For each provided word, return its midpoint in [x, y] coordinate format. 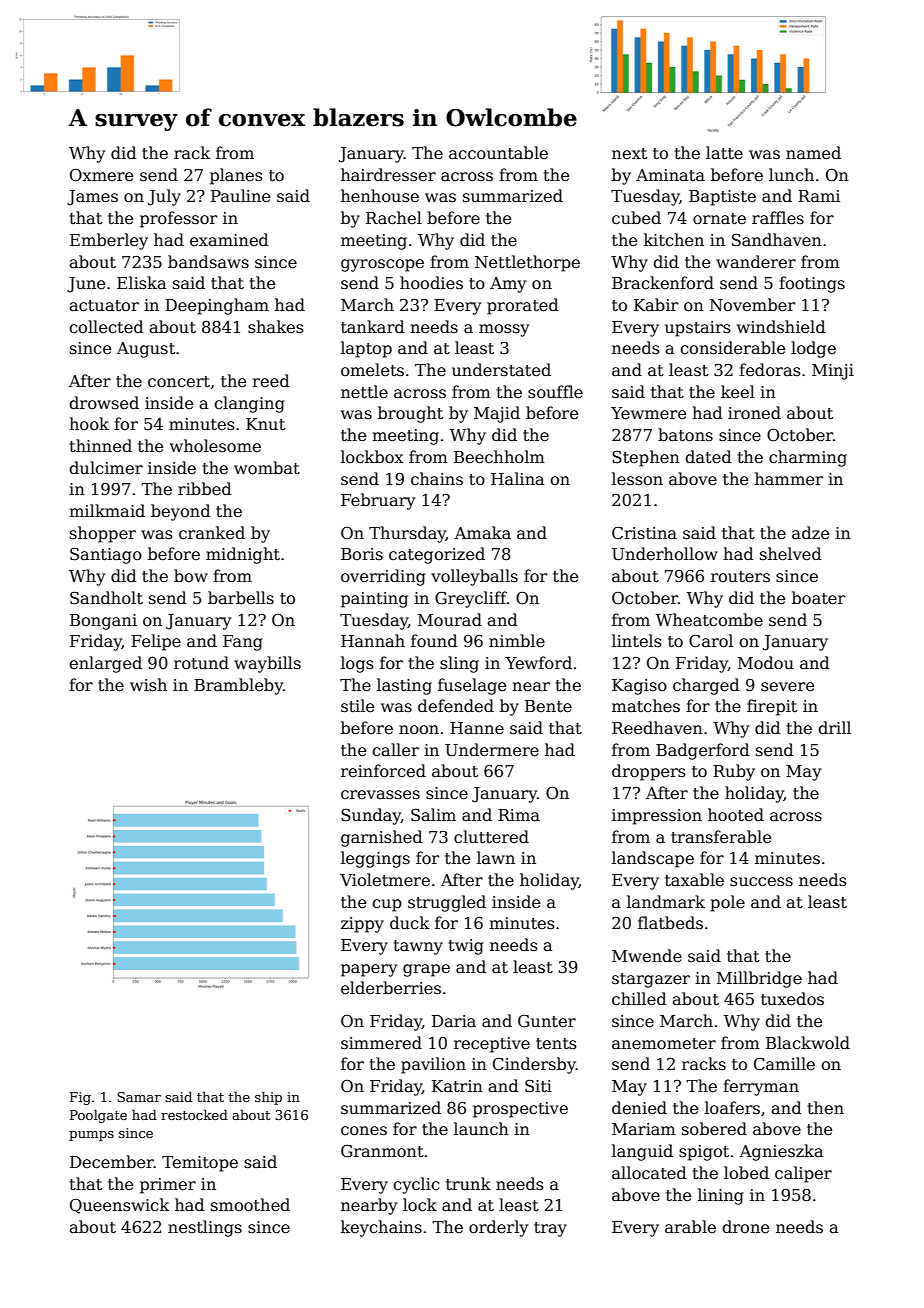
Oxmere [101, 175]
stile [357, 706]
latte [724, 153]
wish [148, 684]
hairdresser [388, 175]
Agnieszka [781, 1152]
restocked [194, 1114]
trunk [468, 1184]
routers [740, 577]
